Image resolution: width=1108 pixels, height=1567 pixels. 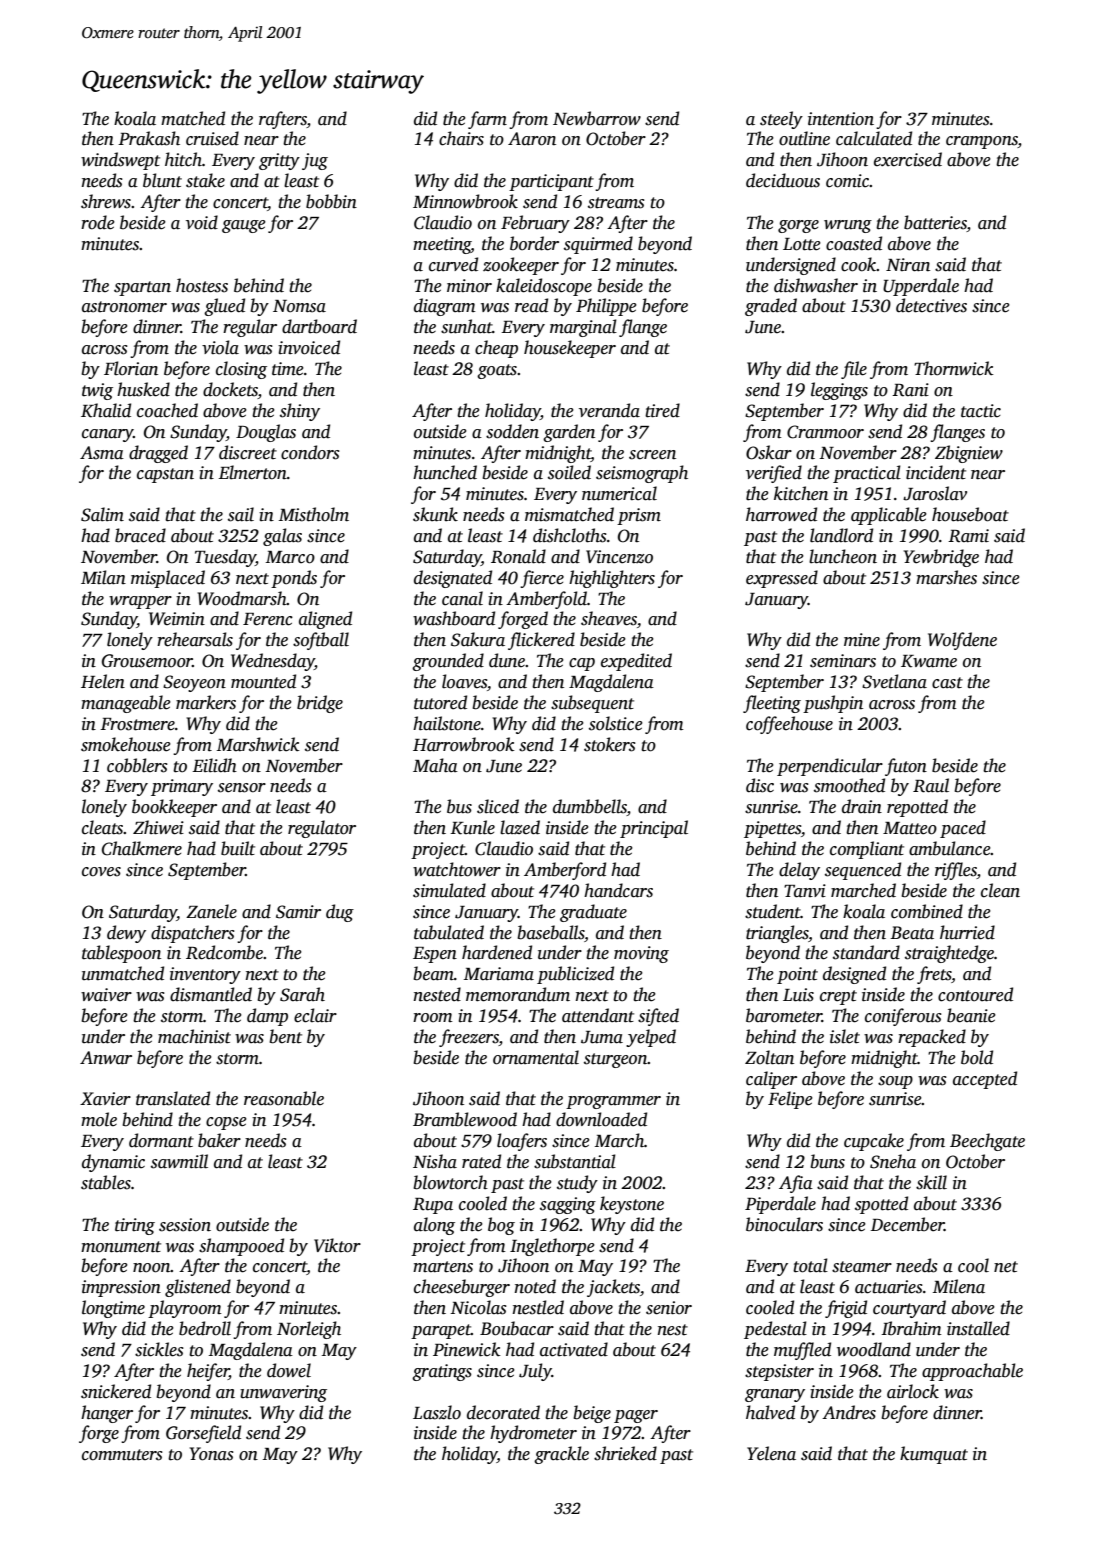 I want to click on cruised, so click(x=212, y=138).
